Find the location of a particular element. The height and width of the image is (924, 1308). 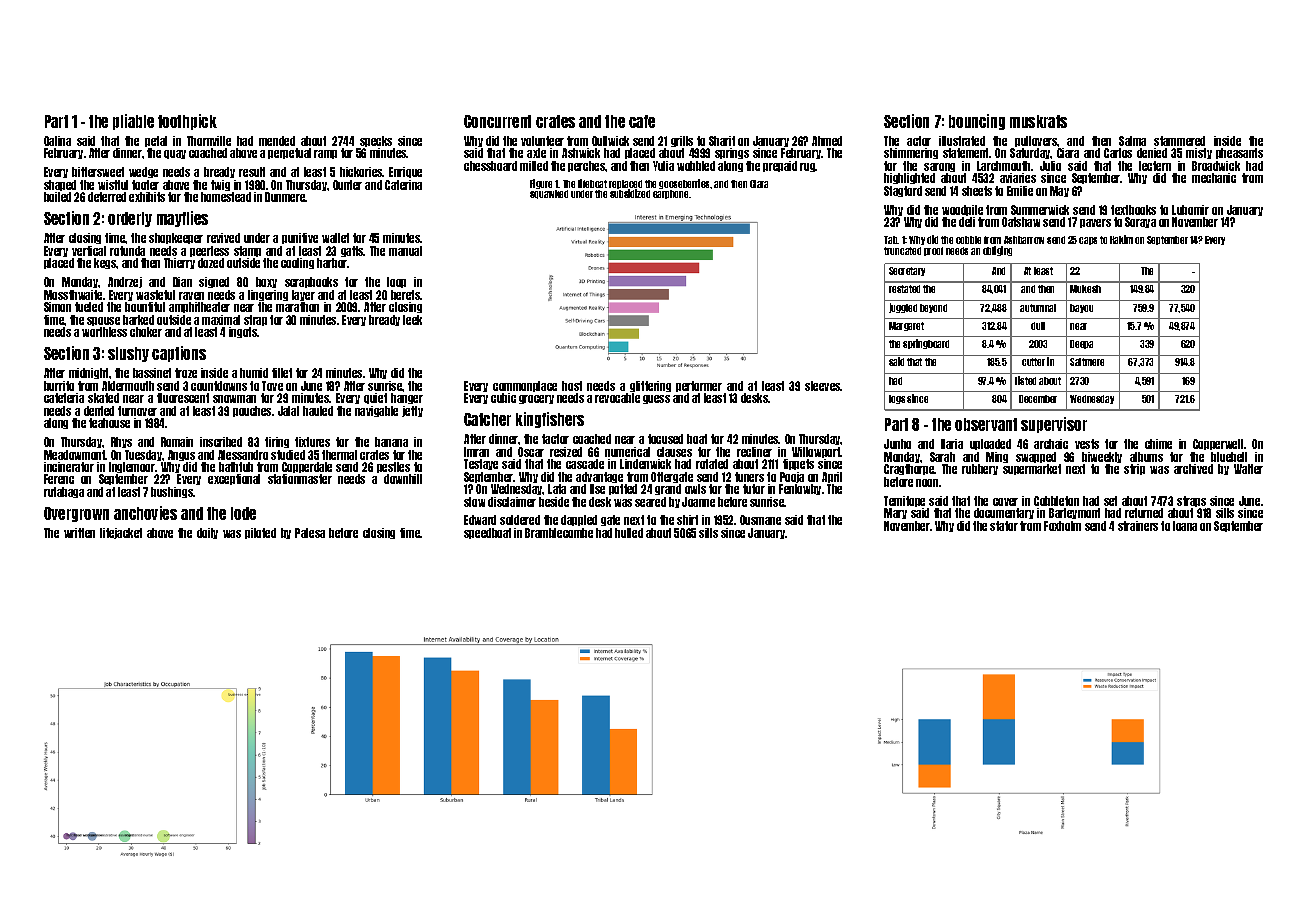

muskrats is located at coordinates (1038, 121).
